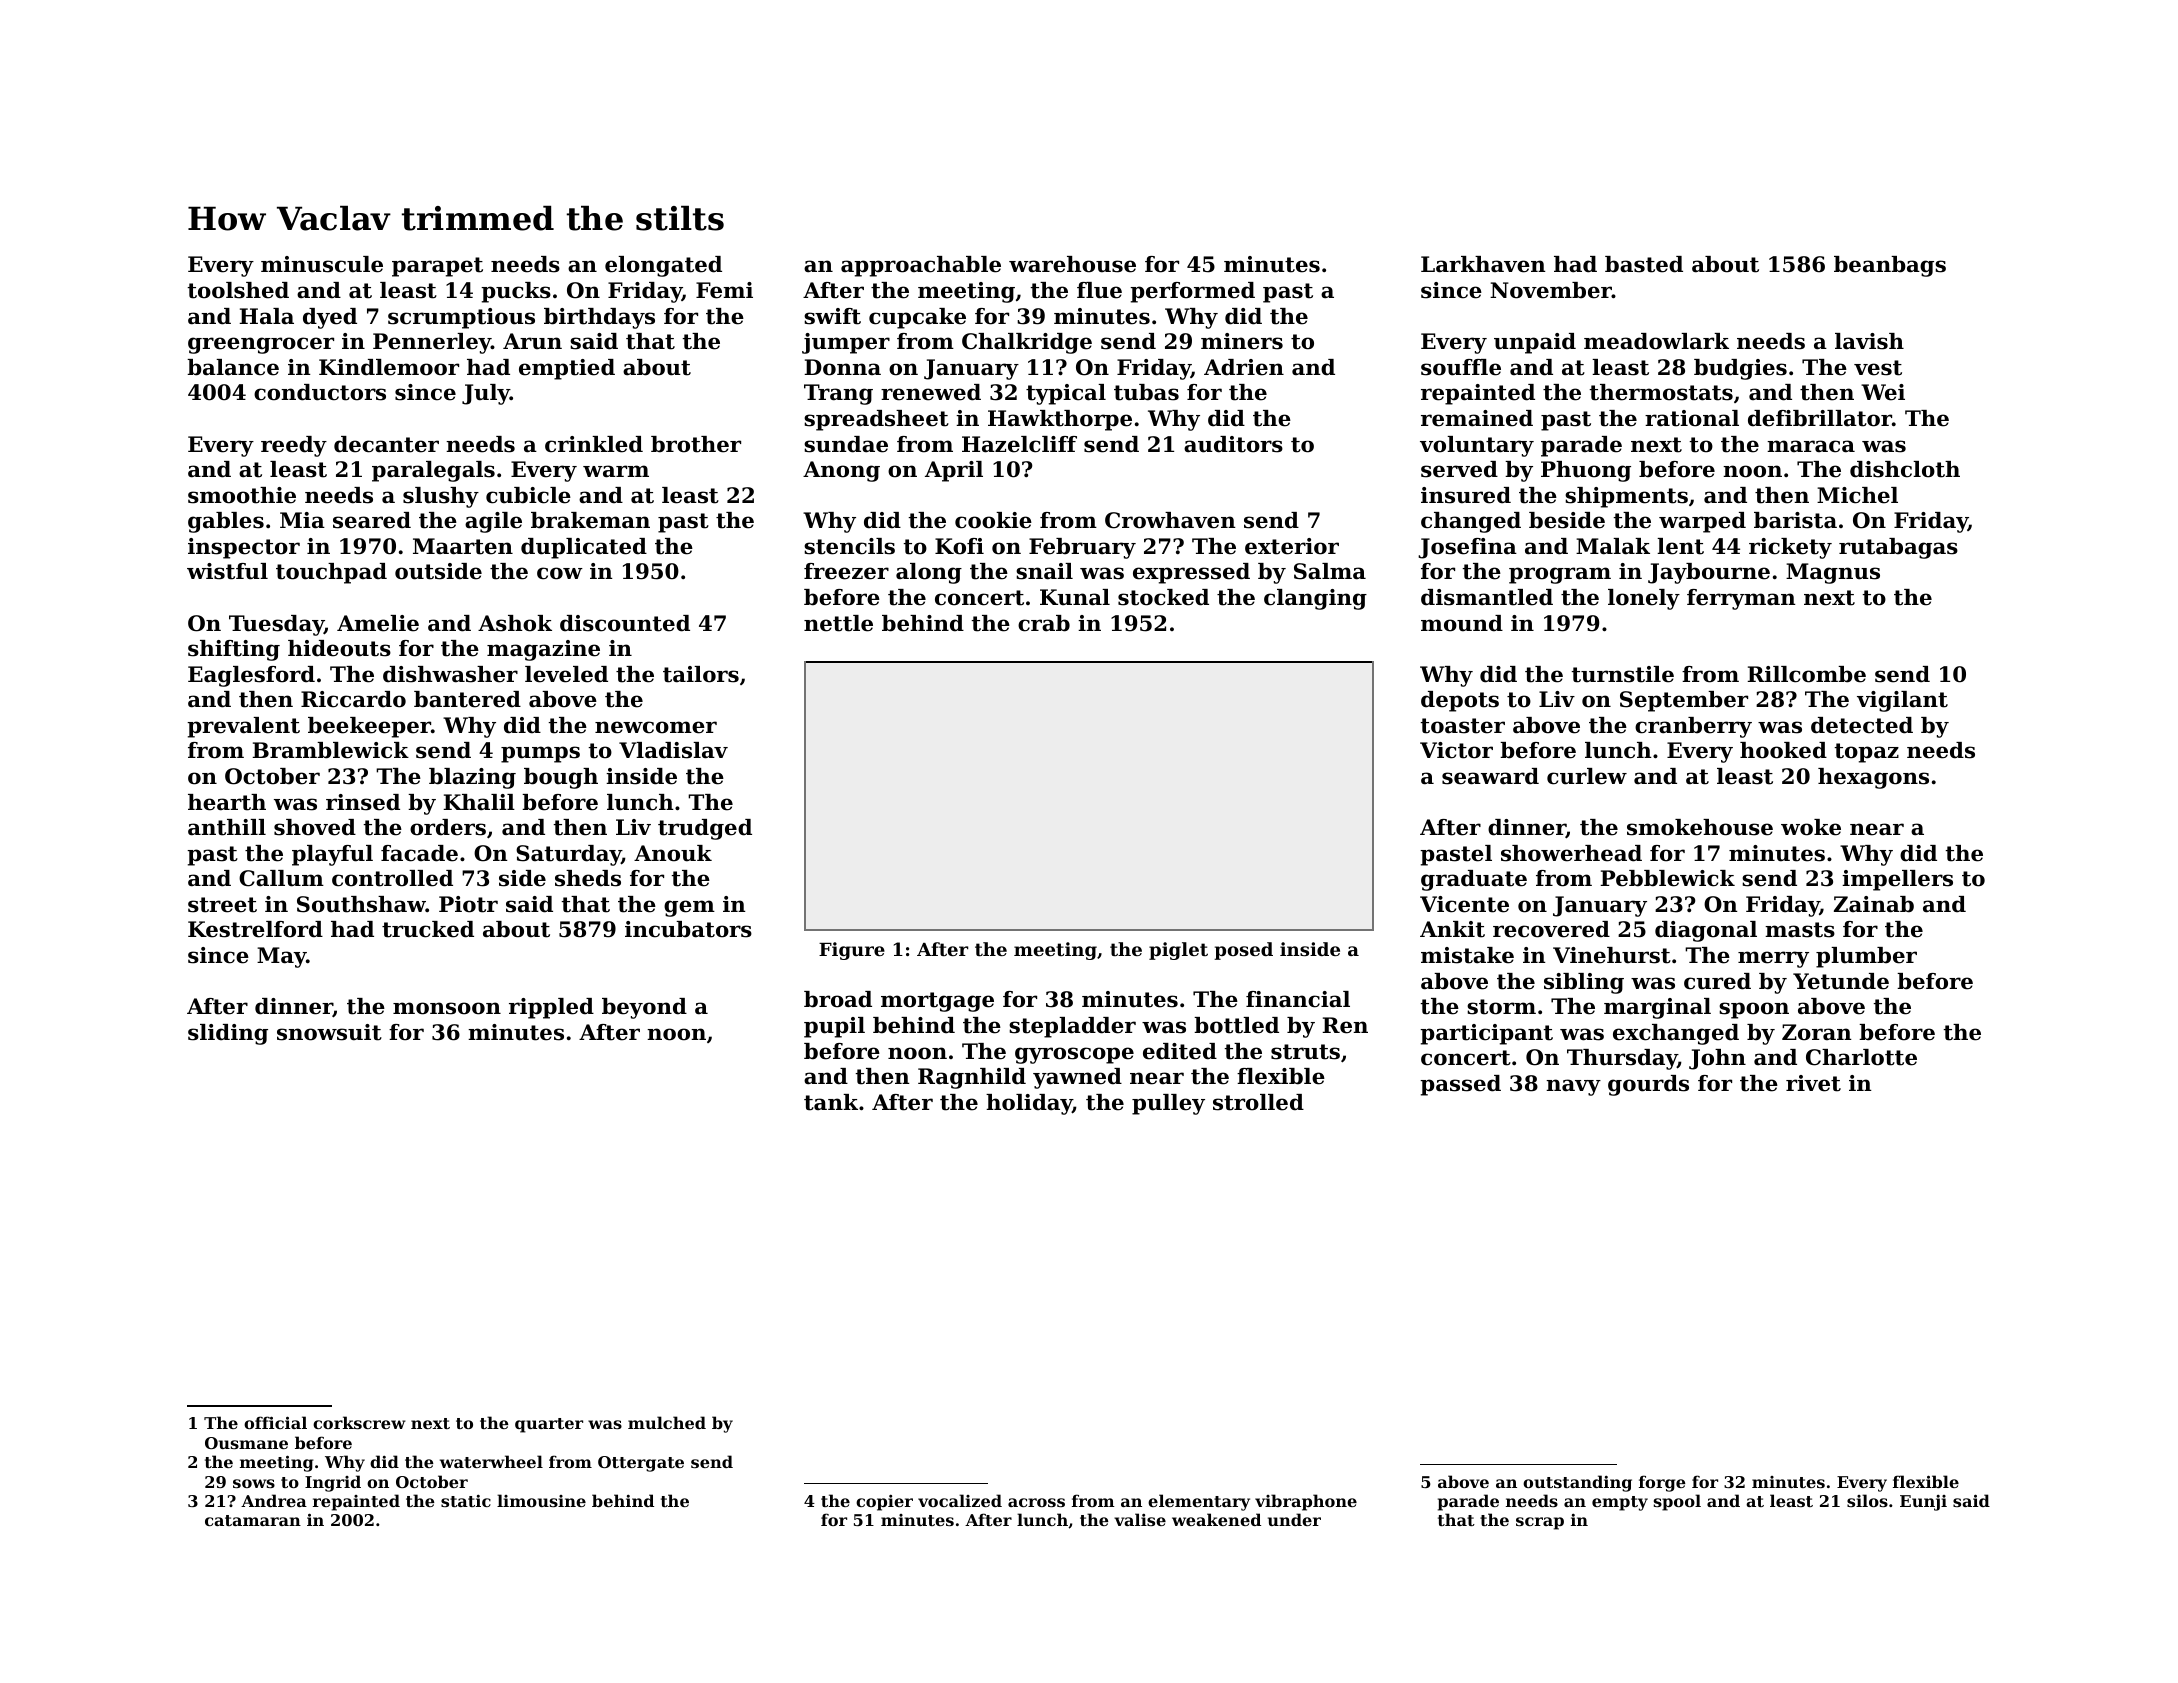 The width and height of the screenshot is (2178, 1683). I want to click on lonely, so click(1644, 599).
